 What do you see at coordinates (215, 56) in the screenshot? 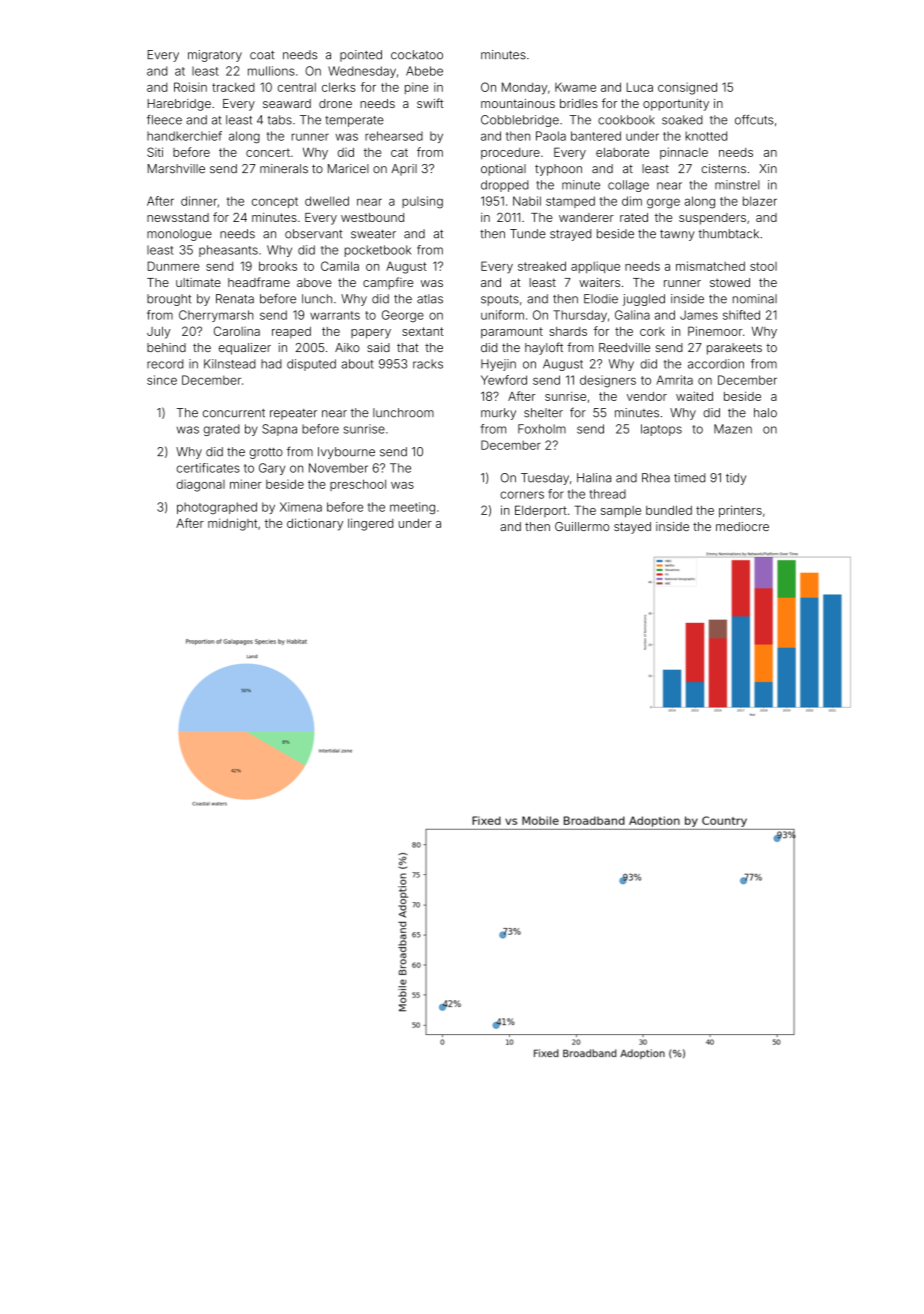
I see `migratory` at bounding box center [215, 56].
